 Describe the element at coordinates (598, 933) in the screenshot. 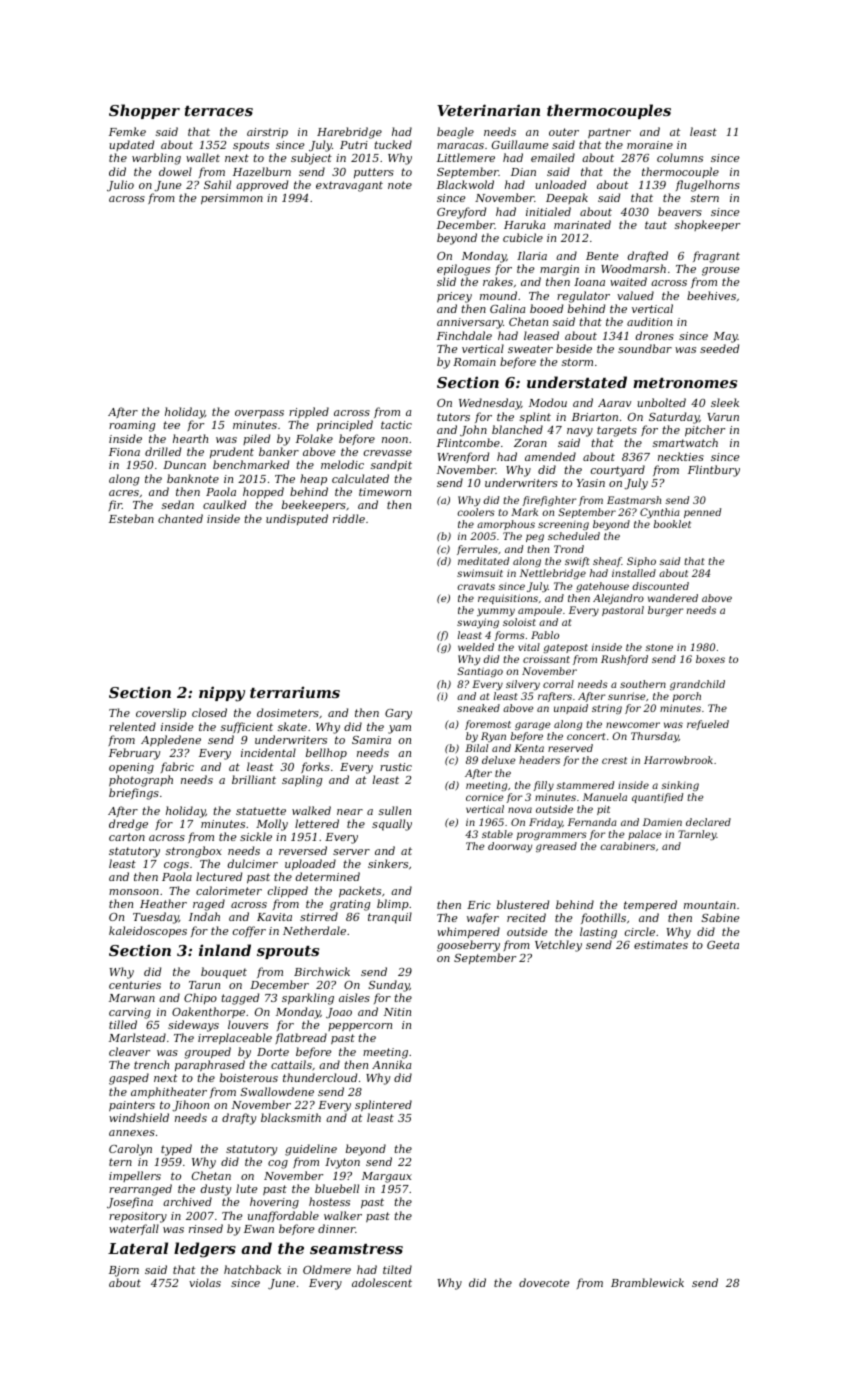

I see `lasting` at that location.
